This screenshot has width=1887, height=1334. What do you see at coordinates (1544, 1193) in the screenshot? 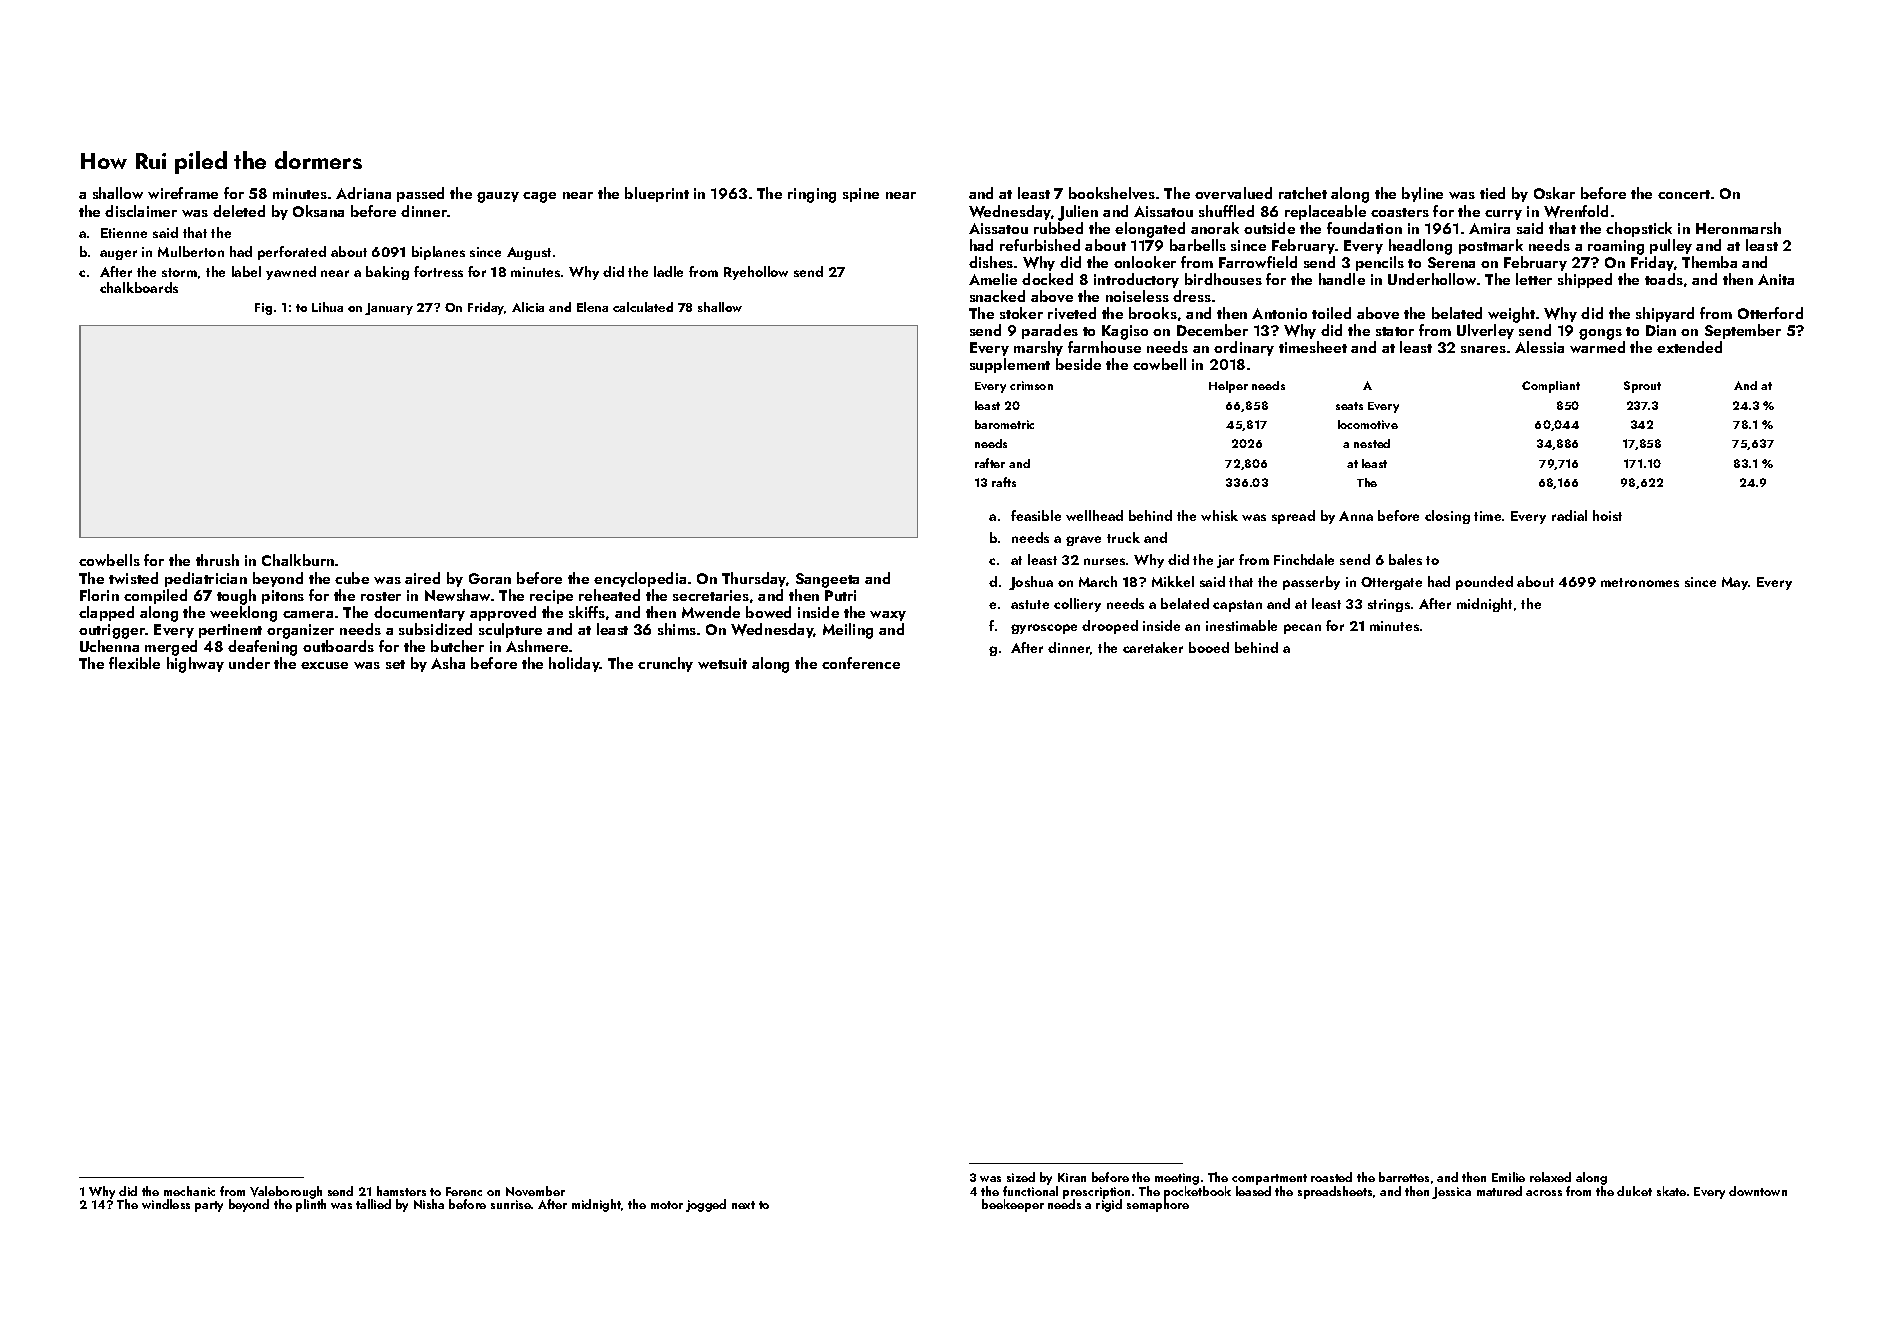
I see `across` at bounding box center [1544, 1193].
